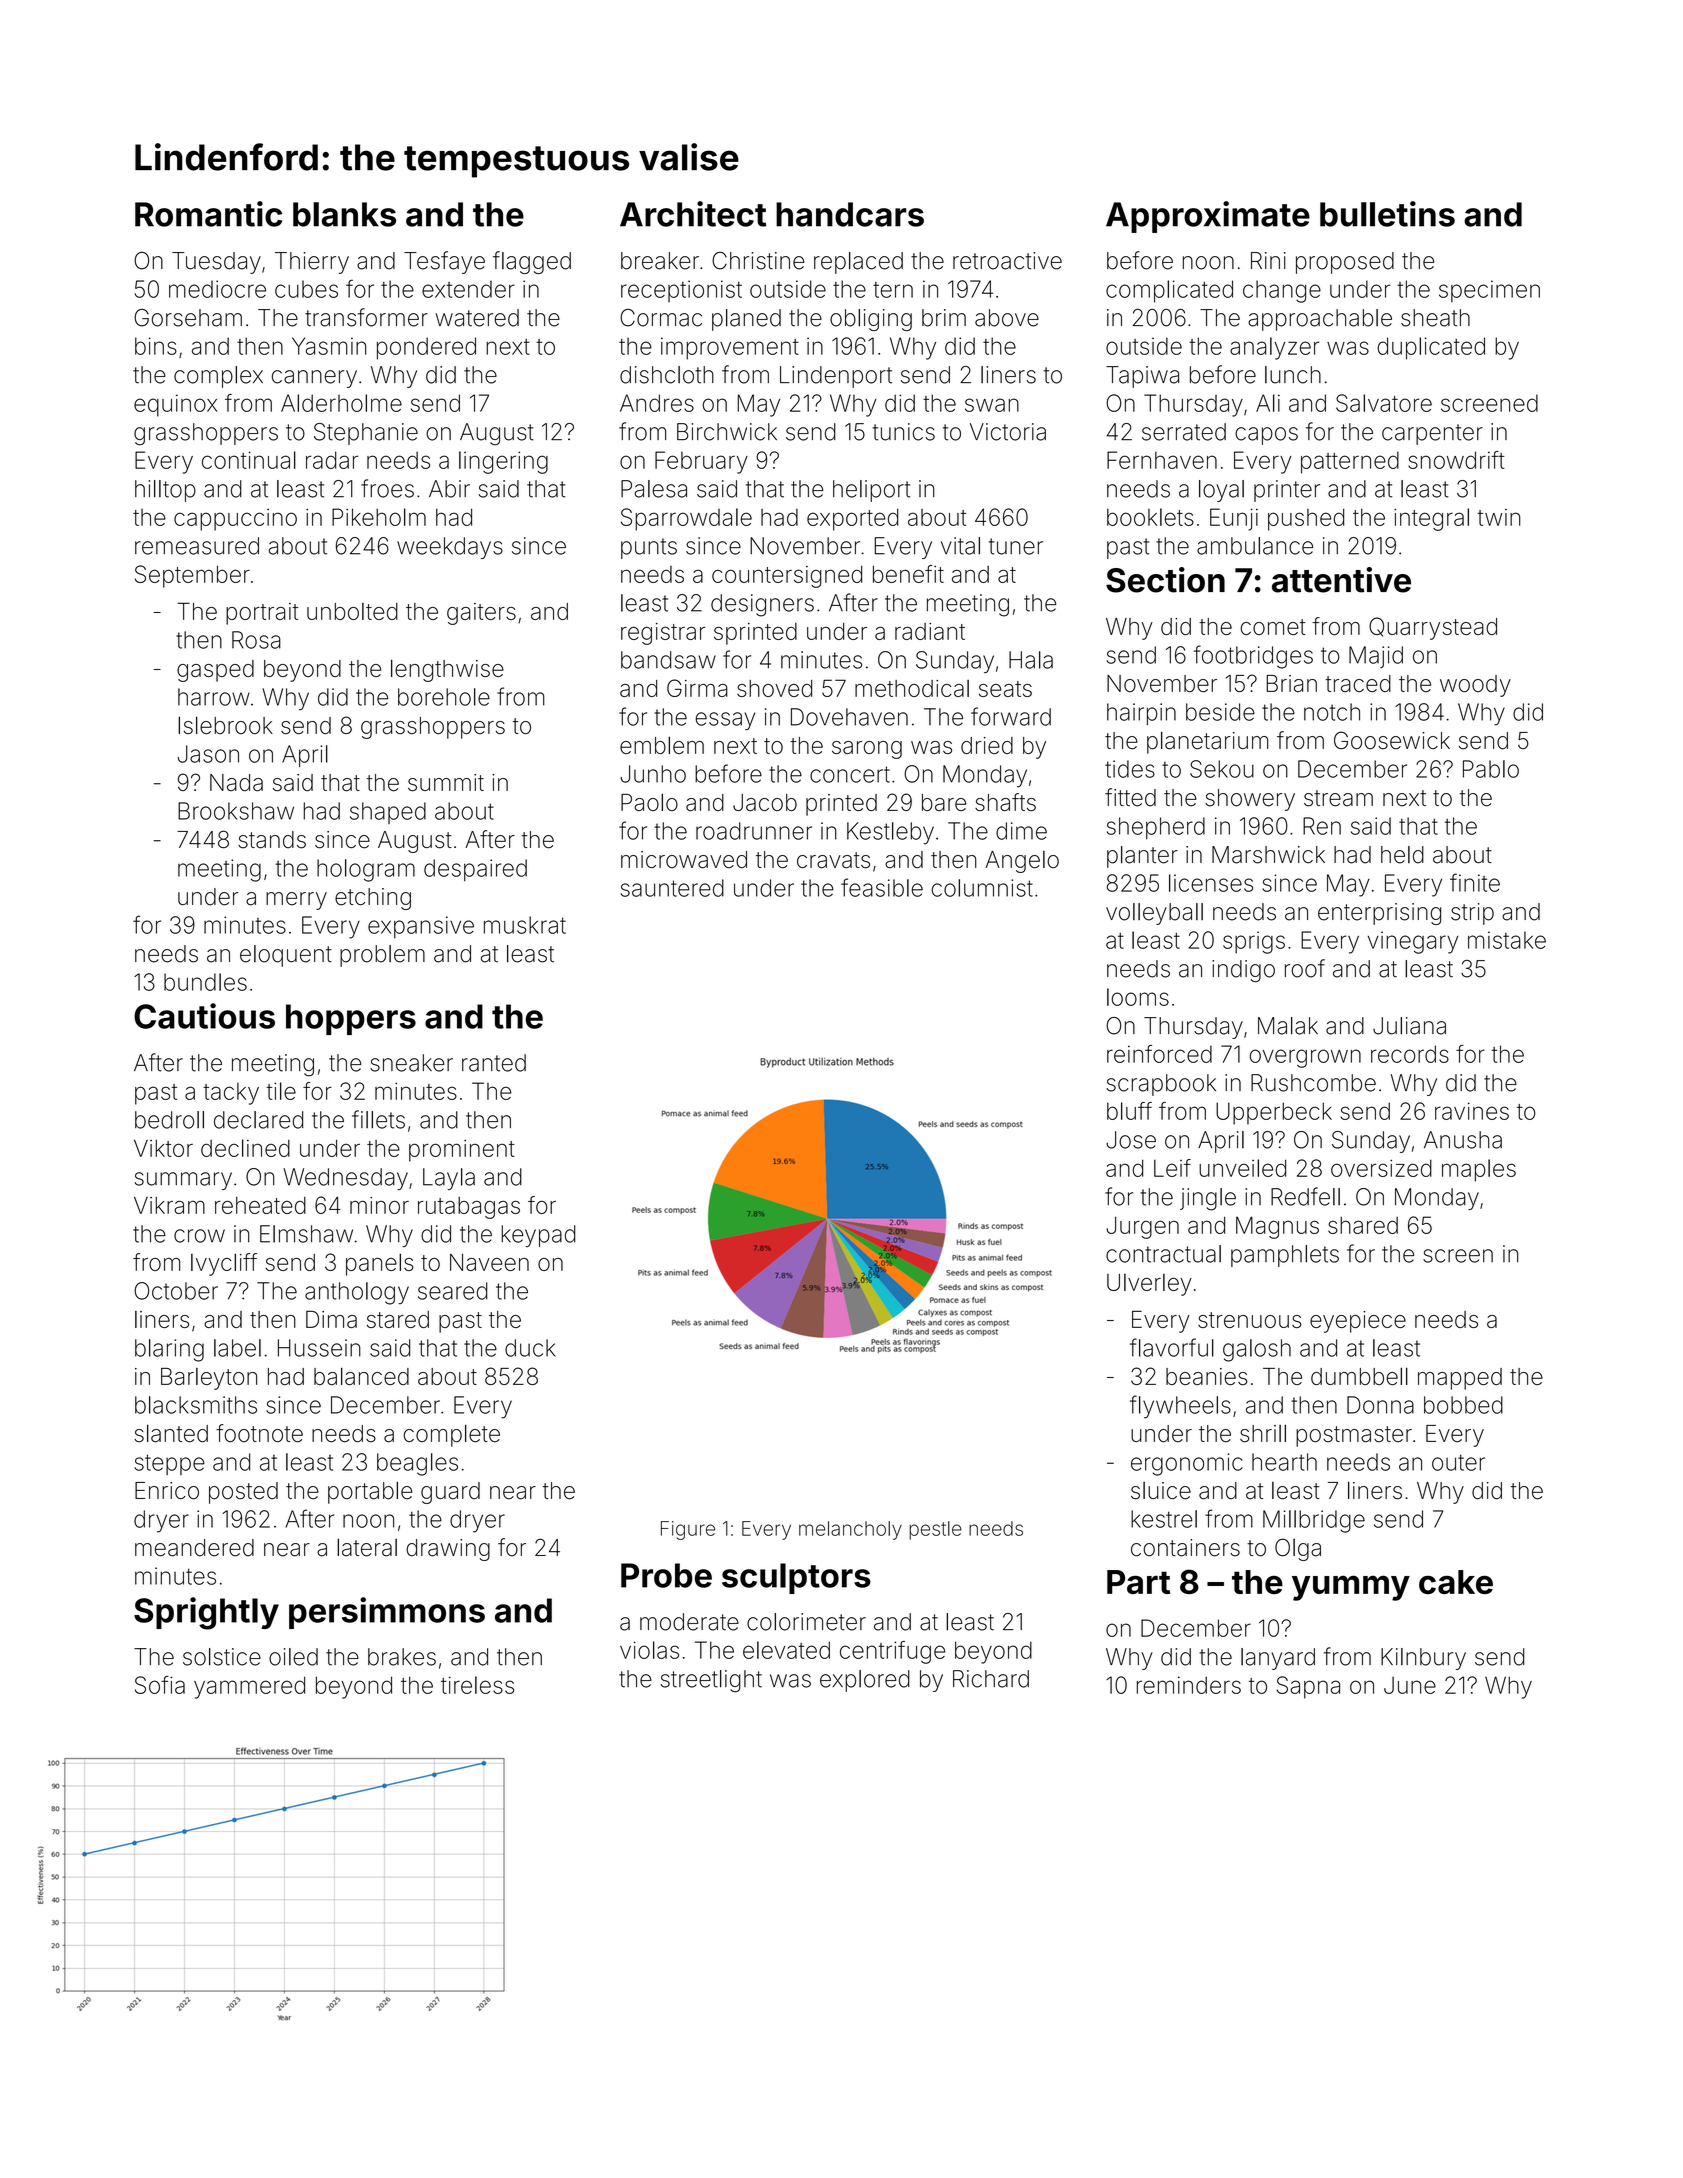  What do you see at coordinates (1479, 1170) in the screenshot?
I see `maples` at bounding box center [1479, 1170].
